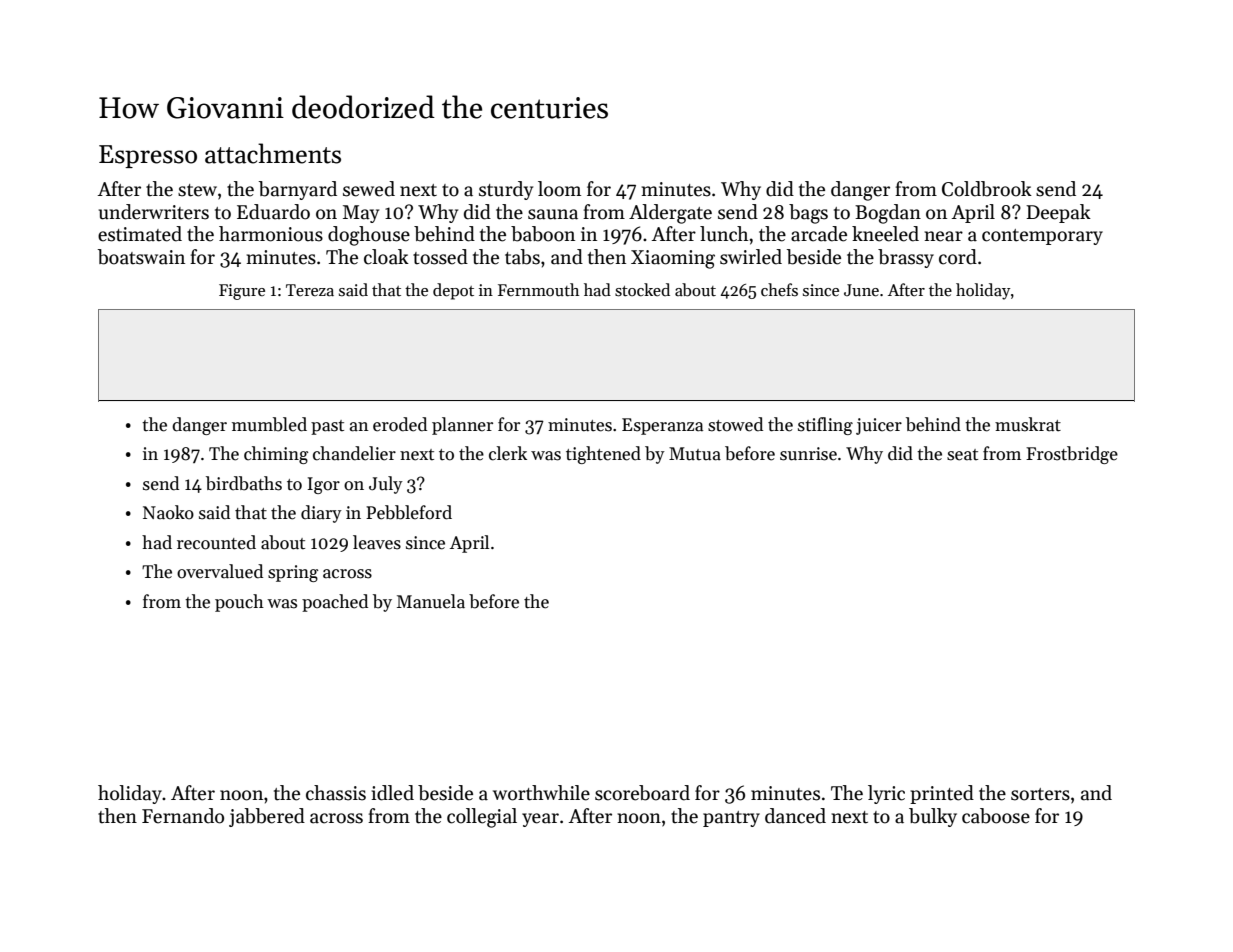  Describe the element at coordinates (541, 793) in the image. I see `worthwhile` at that location.
